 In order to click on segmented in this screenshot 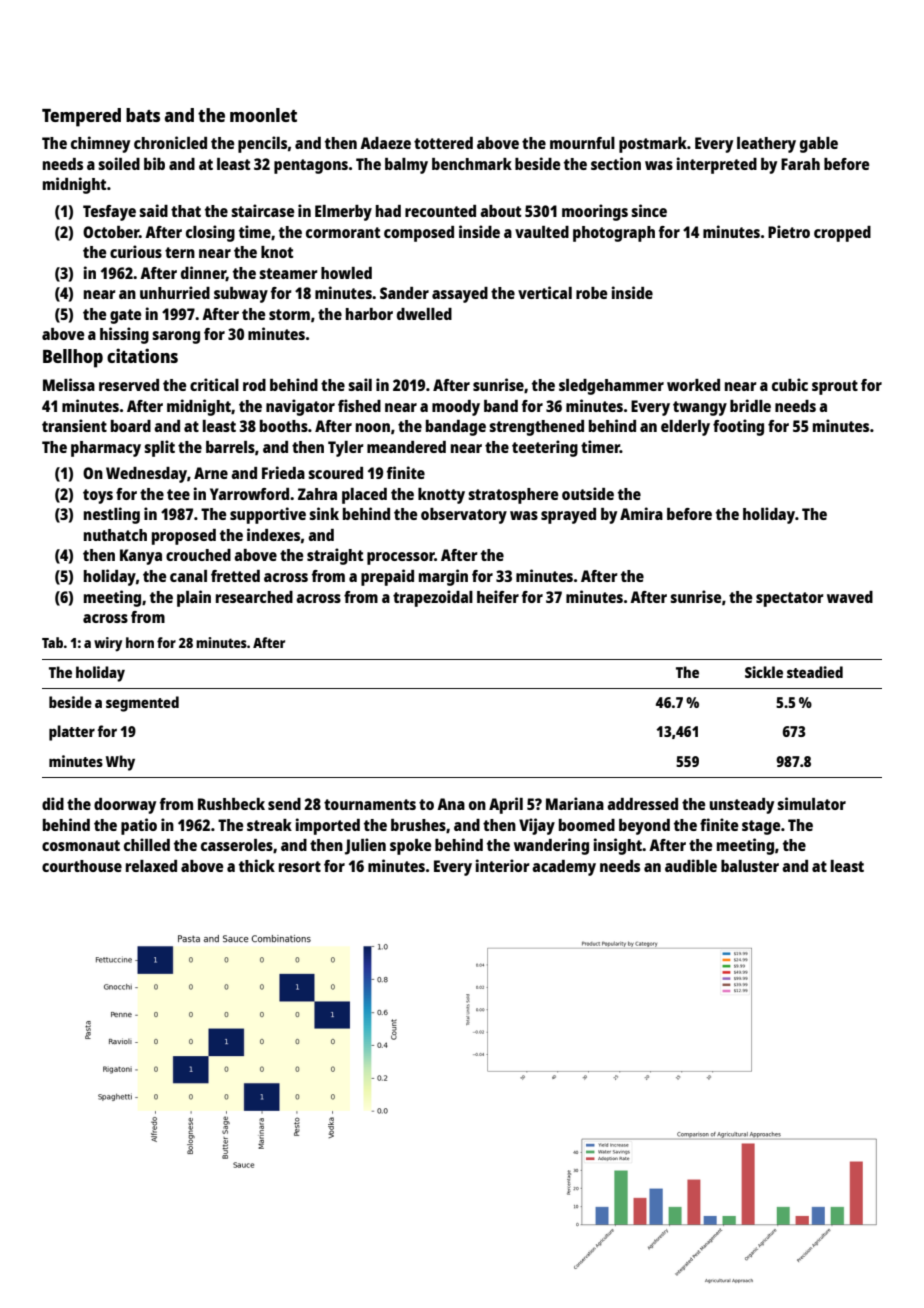, I will do `click(142, 704)`.
